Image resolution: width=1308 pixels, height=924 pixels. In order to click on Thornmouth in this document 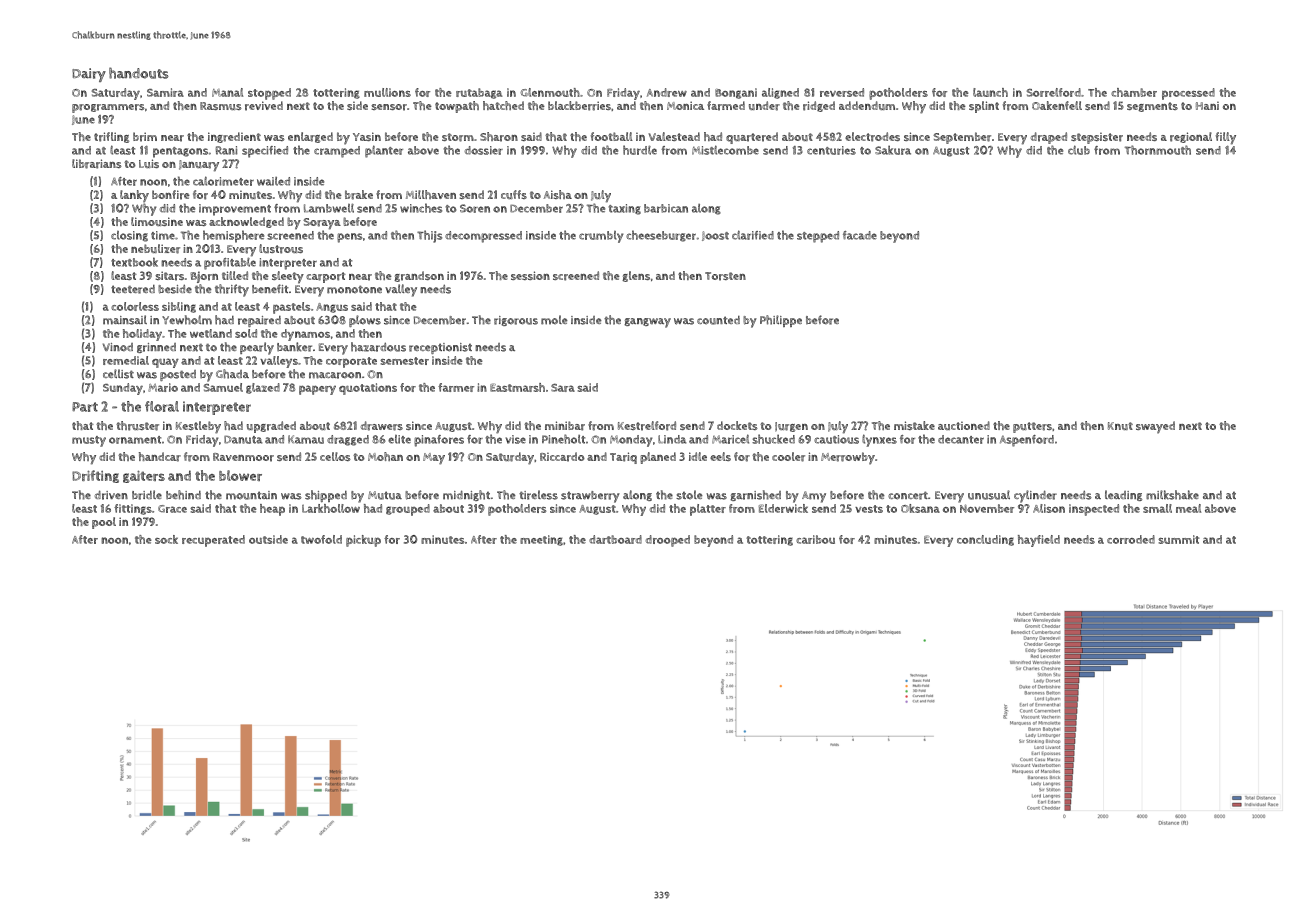, I will do `click(1158, 150)`.
